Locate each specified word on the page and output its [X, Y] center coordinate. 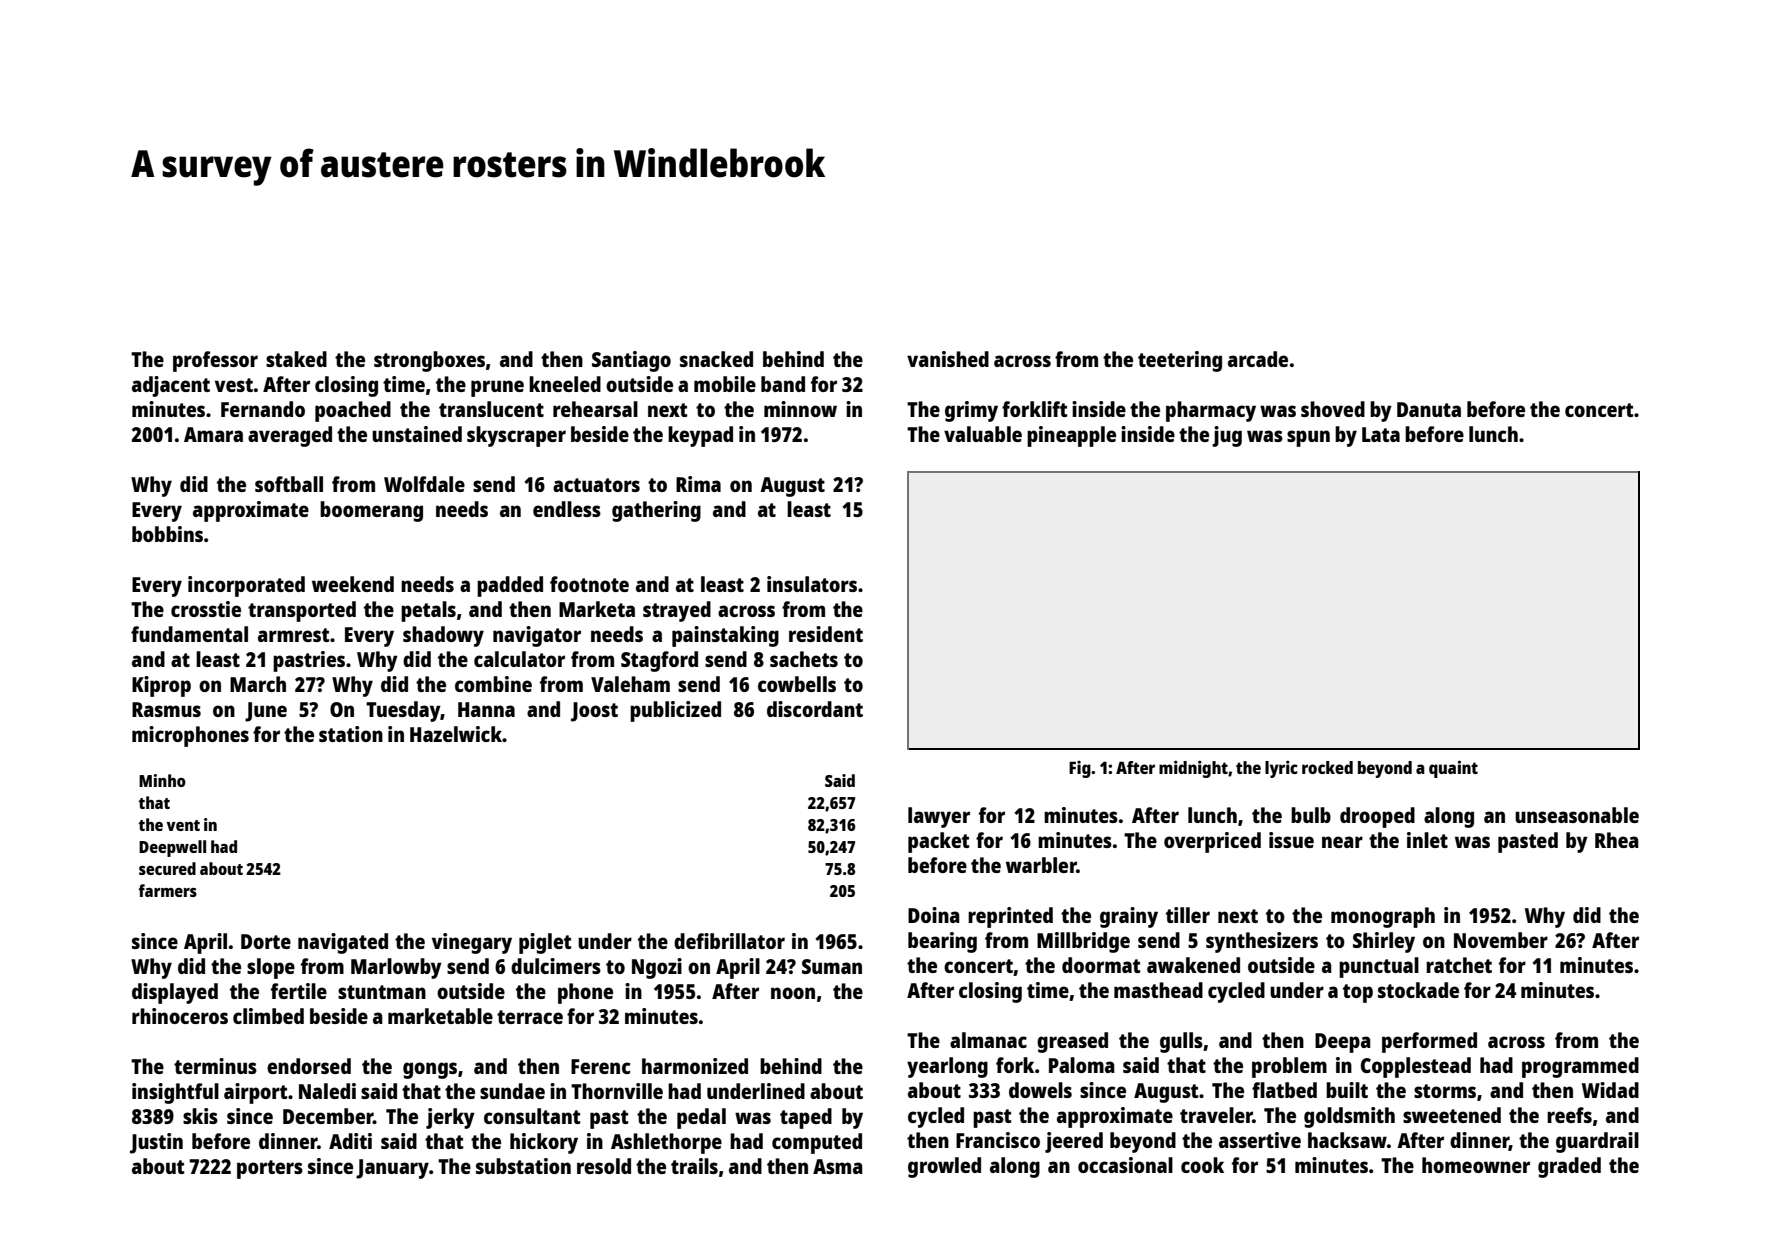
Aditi [350, 1141]
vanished [948, 359]
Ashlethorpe [666, 1143]
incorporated [246, 586]
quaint [1453, 769]
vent [183, 825]
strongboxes [429, 361]
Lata [1381, 434]
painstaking [725, 636]
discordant [815, 709]
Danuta [1429, 409]
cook [1202, 1165]
